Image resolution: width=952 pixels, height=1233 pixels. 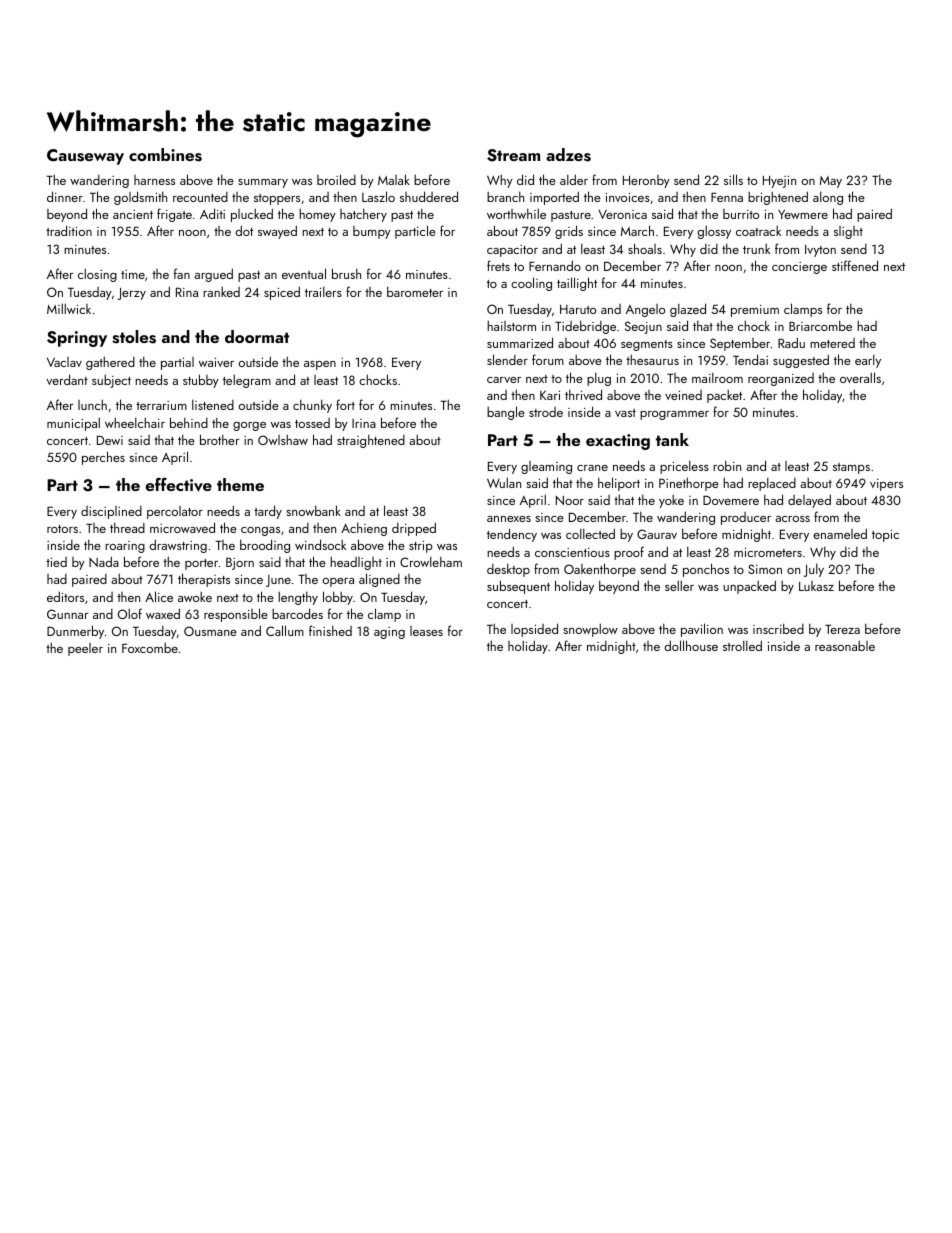 I want to click on closing, so click(x=97, y=275).
